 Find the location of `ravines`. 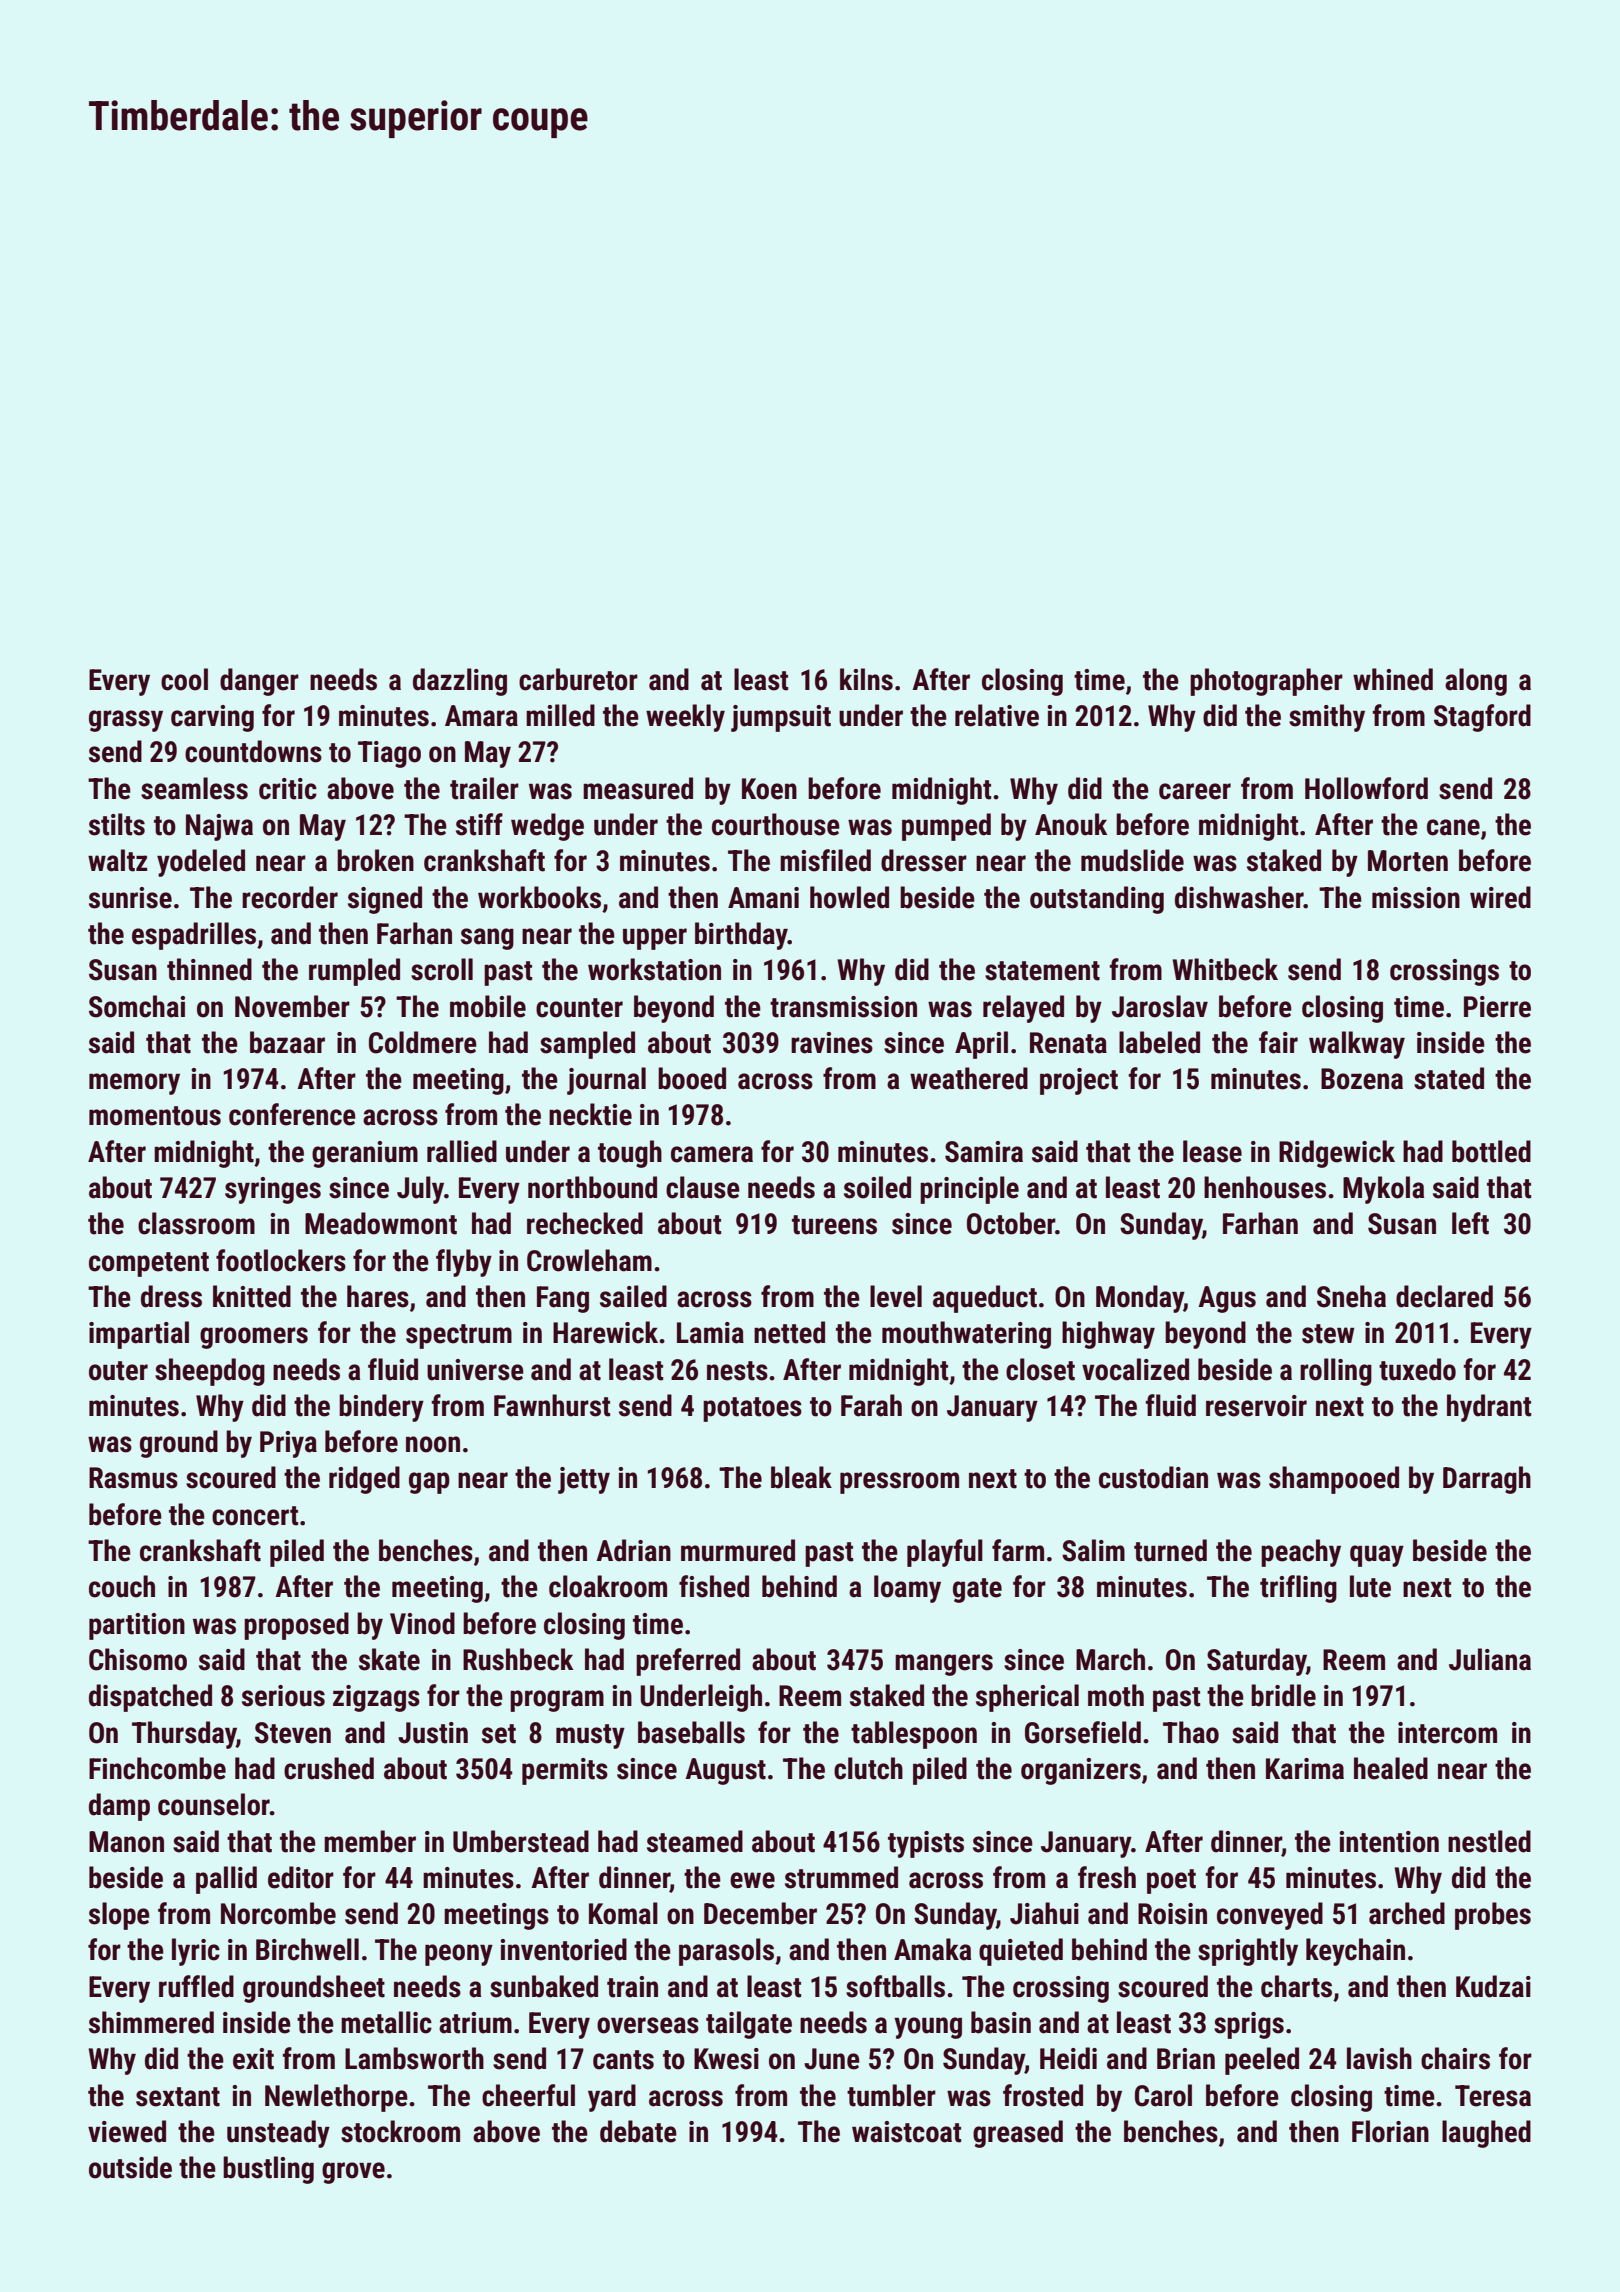

ravines is located at coordinates (832, 1043).
